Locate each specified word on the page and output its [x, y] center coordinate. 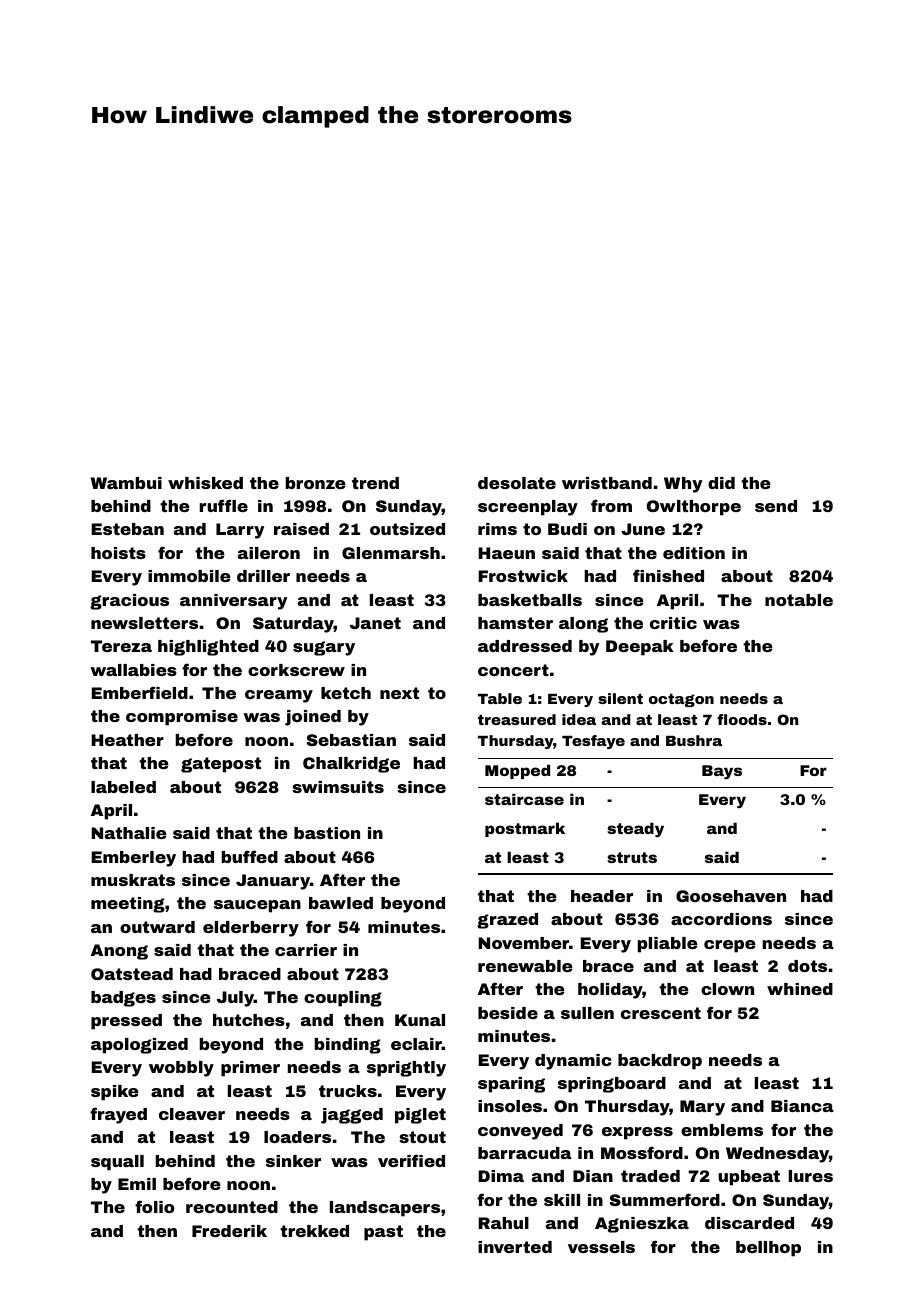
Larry [240, 531]
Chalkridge [351, 765]
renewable [525, 966]
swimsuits [338, 787]
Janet [375, 623]
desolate [517, 483]
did [721, 483]
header [602, 896]
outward [157, 927]
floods [742, 719]
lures [811, 1176]
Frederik [229, 1231]
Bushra [694, 740]
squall [117, 1163]
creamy [279, 696]
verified [411, 1160]
